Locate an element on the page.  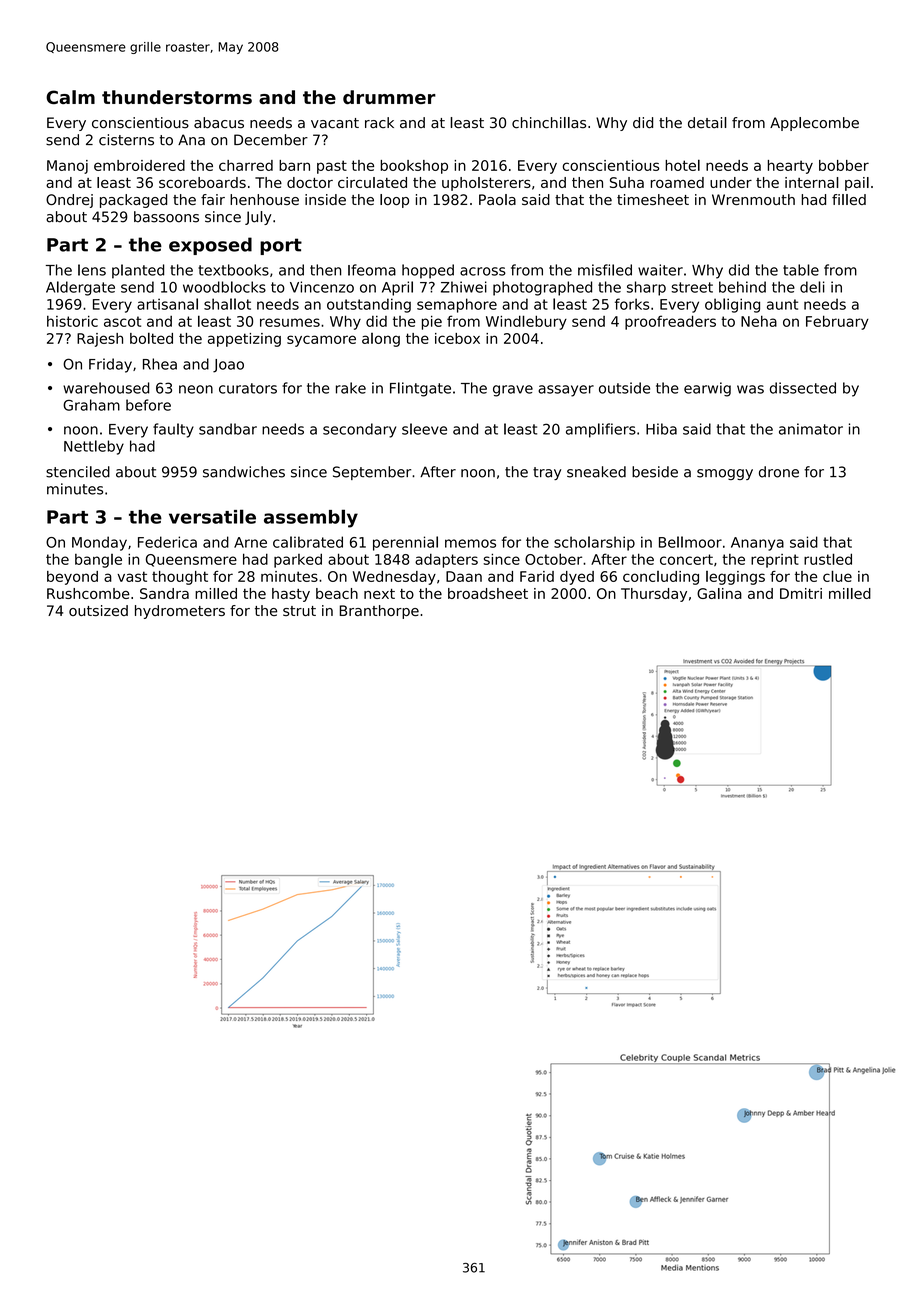
was is located at coordinates (750, 389).
